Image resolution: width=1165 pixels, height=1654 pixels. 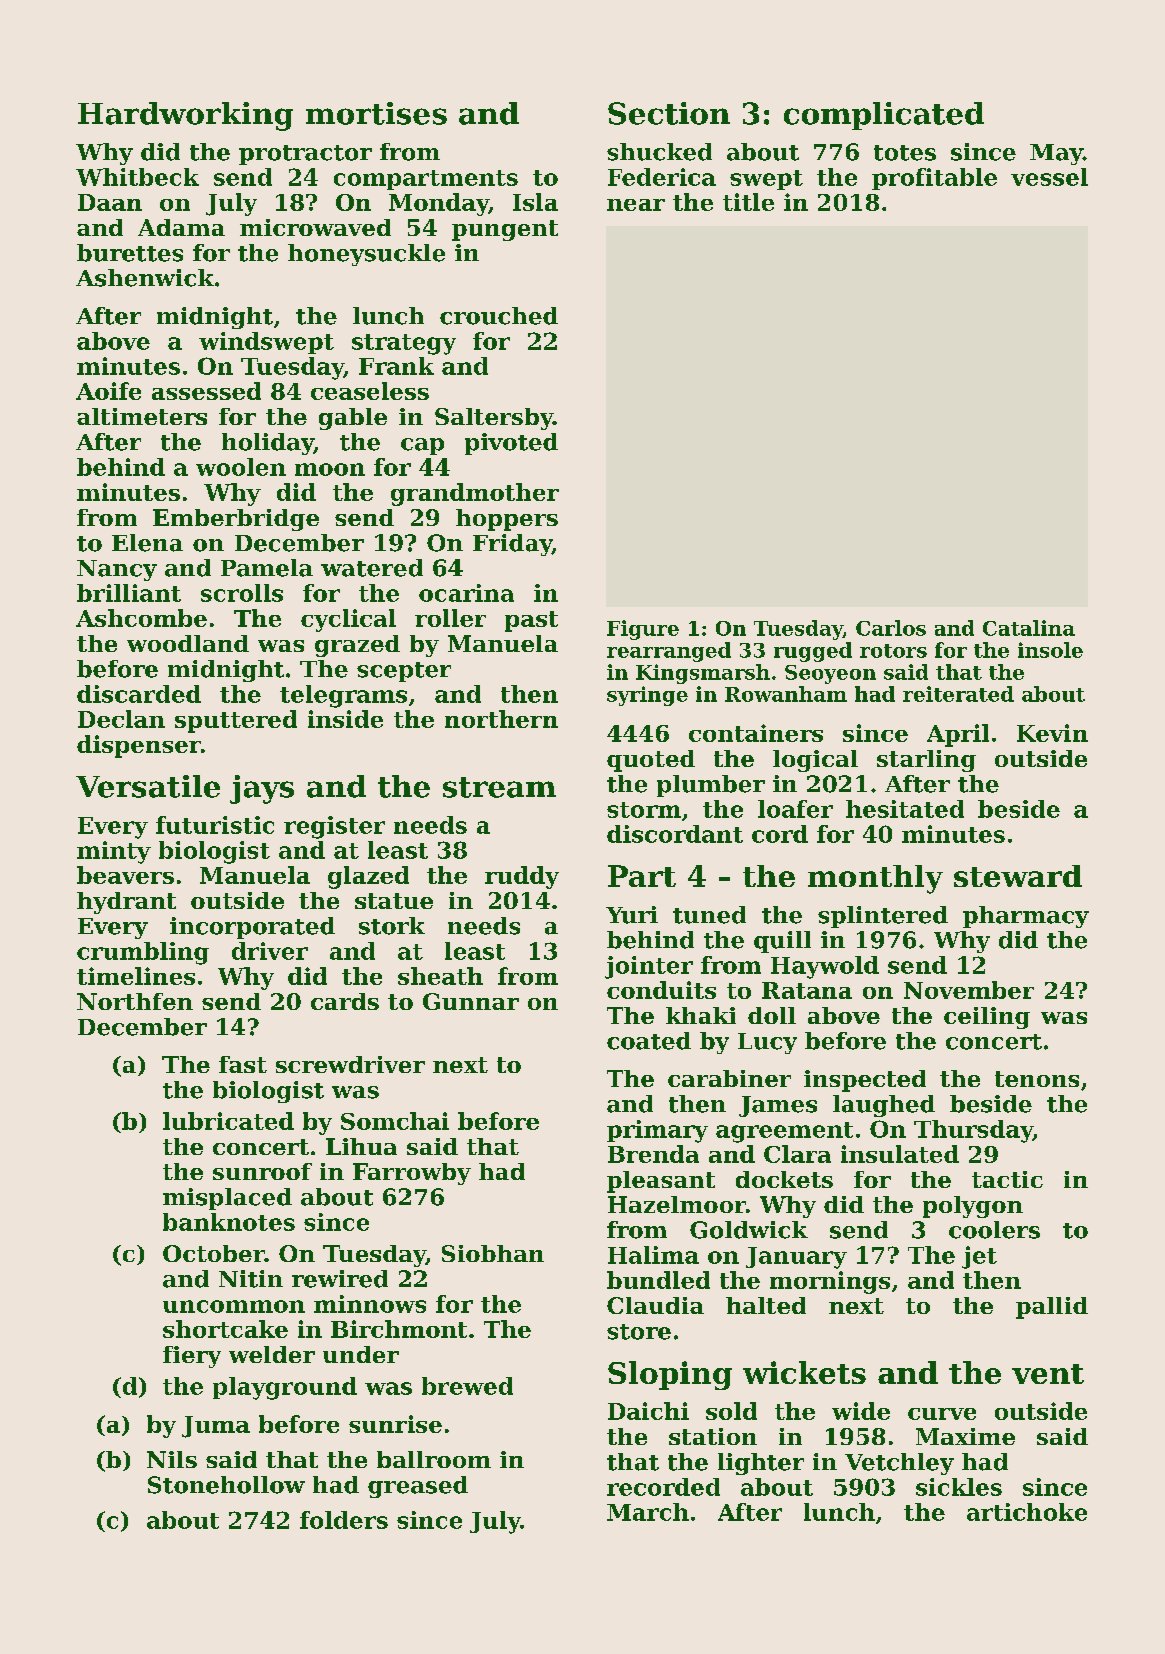 What do you see at coordinates (884, 116) in the screenshot?
I see `complicated` at bounding box center [884, 116].
